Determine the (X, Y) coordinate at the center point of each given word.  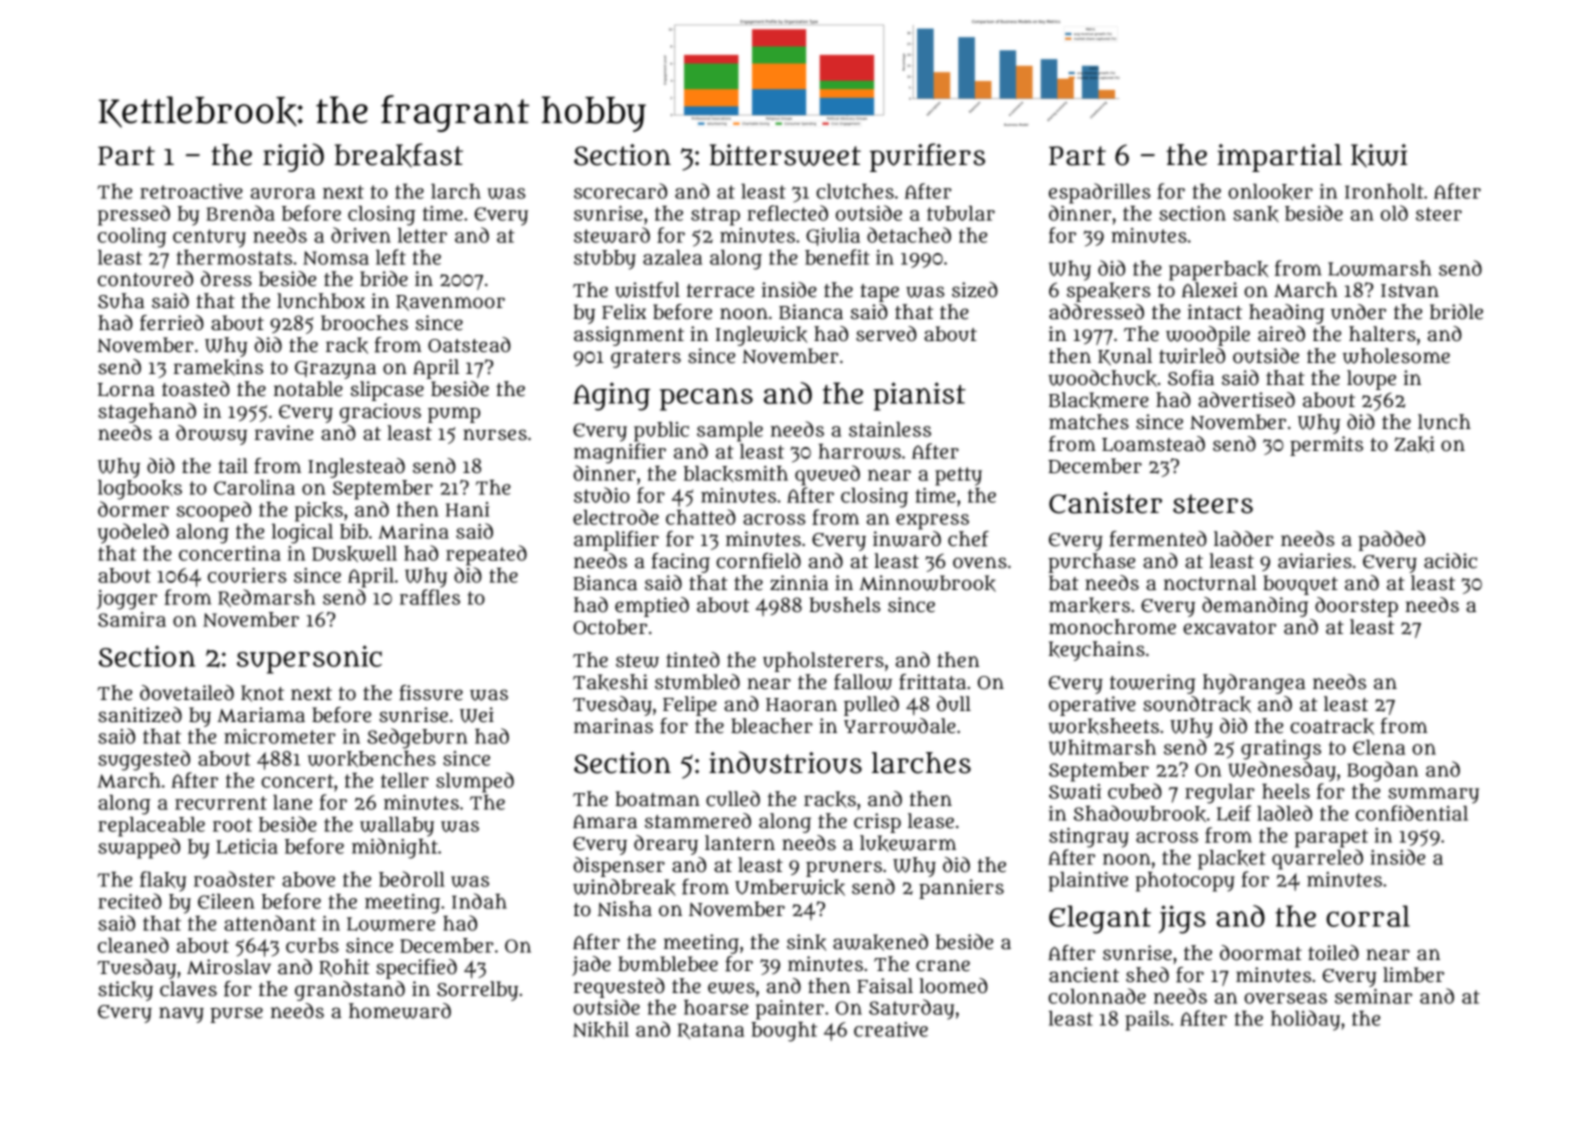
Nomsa (336, 258)
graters (646, 359)
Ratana (711, 1031)
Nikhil (601, 1030)
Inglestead (356, 468)
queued (827, 475)
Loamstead (1153, 444)
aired (1281, 334)
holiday (1305, 1020)
